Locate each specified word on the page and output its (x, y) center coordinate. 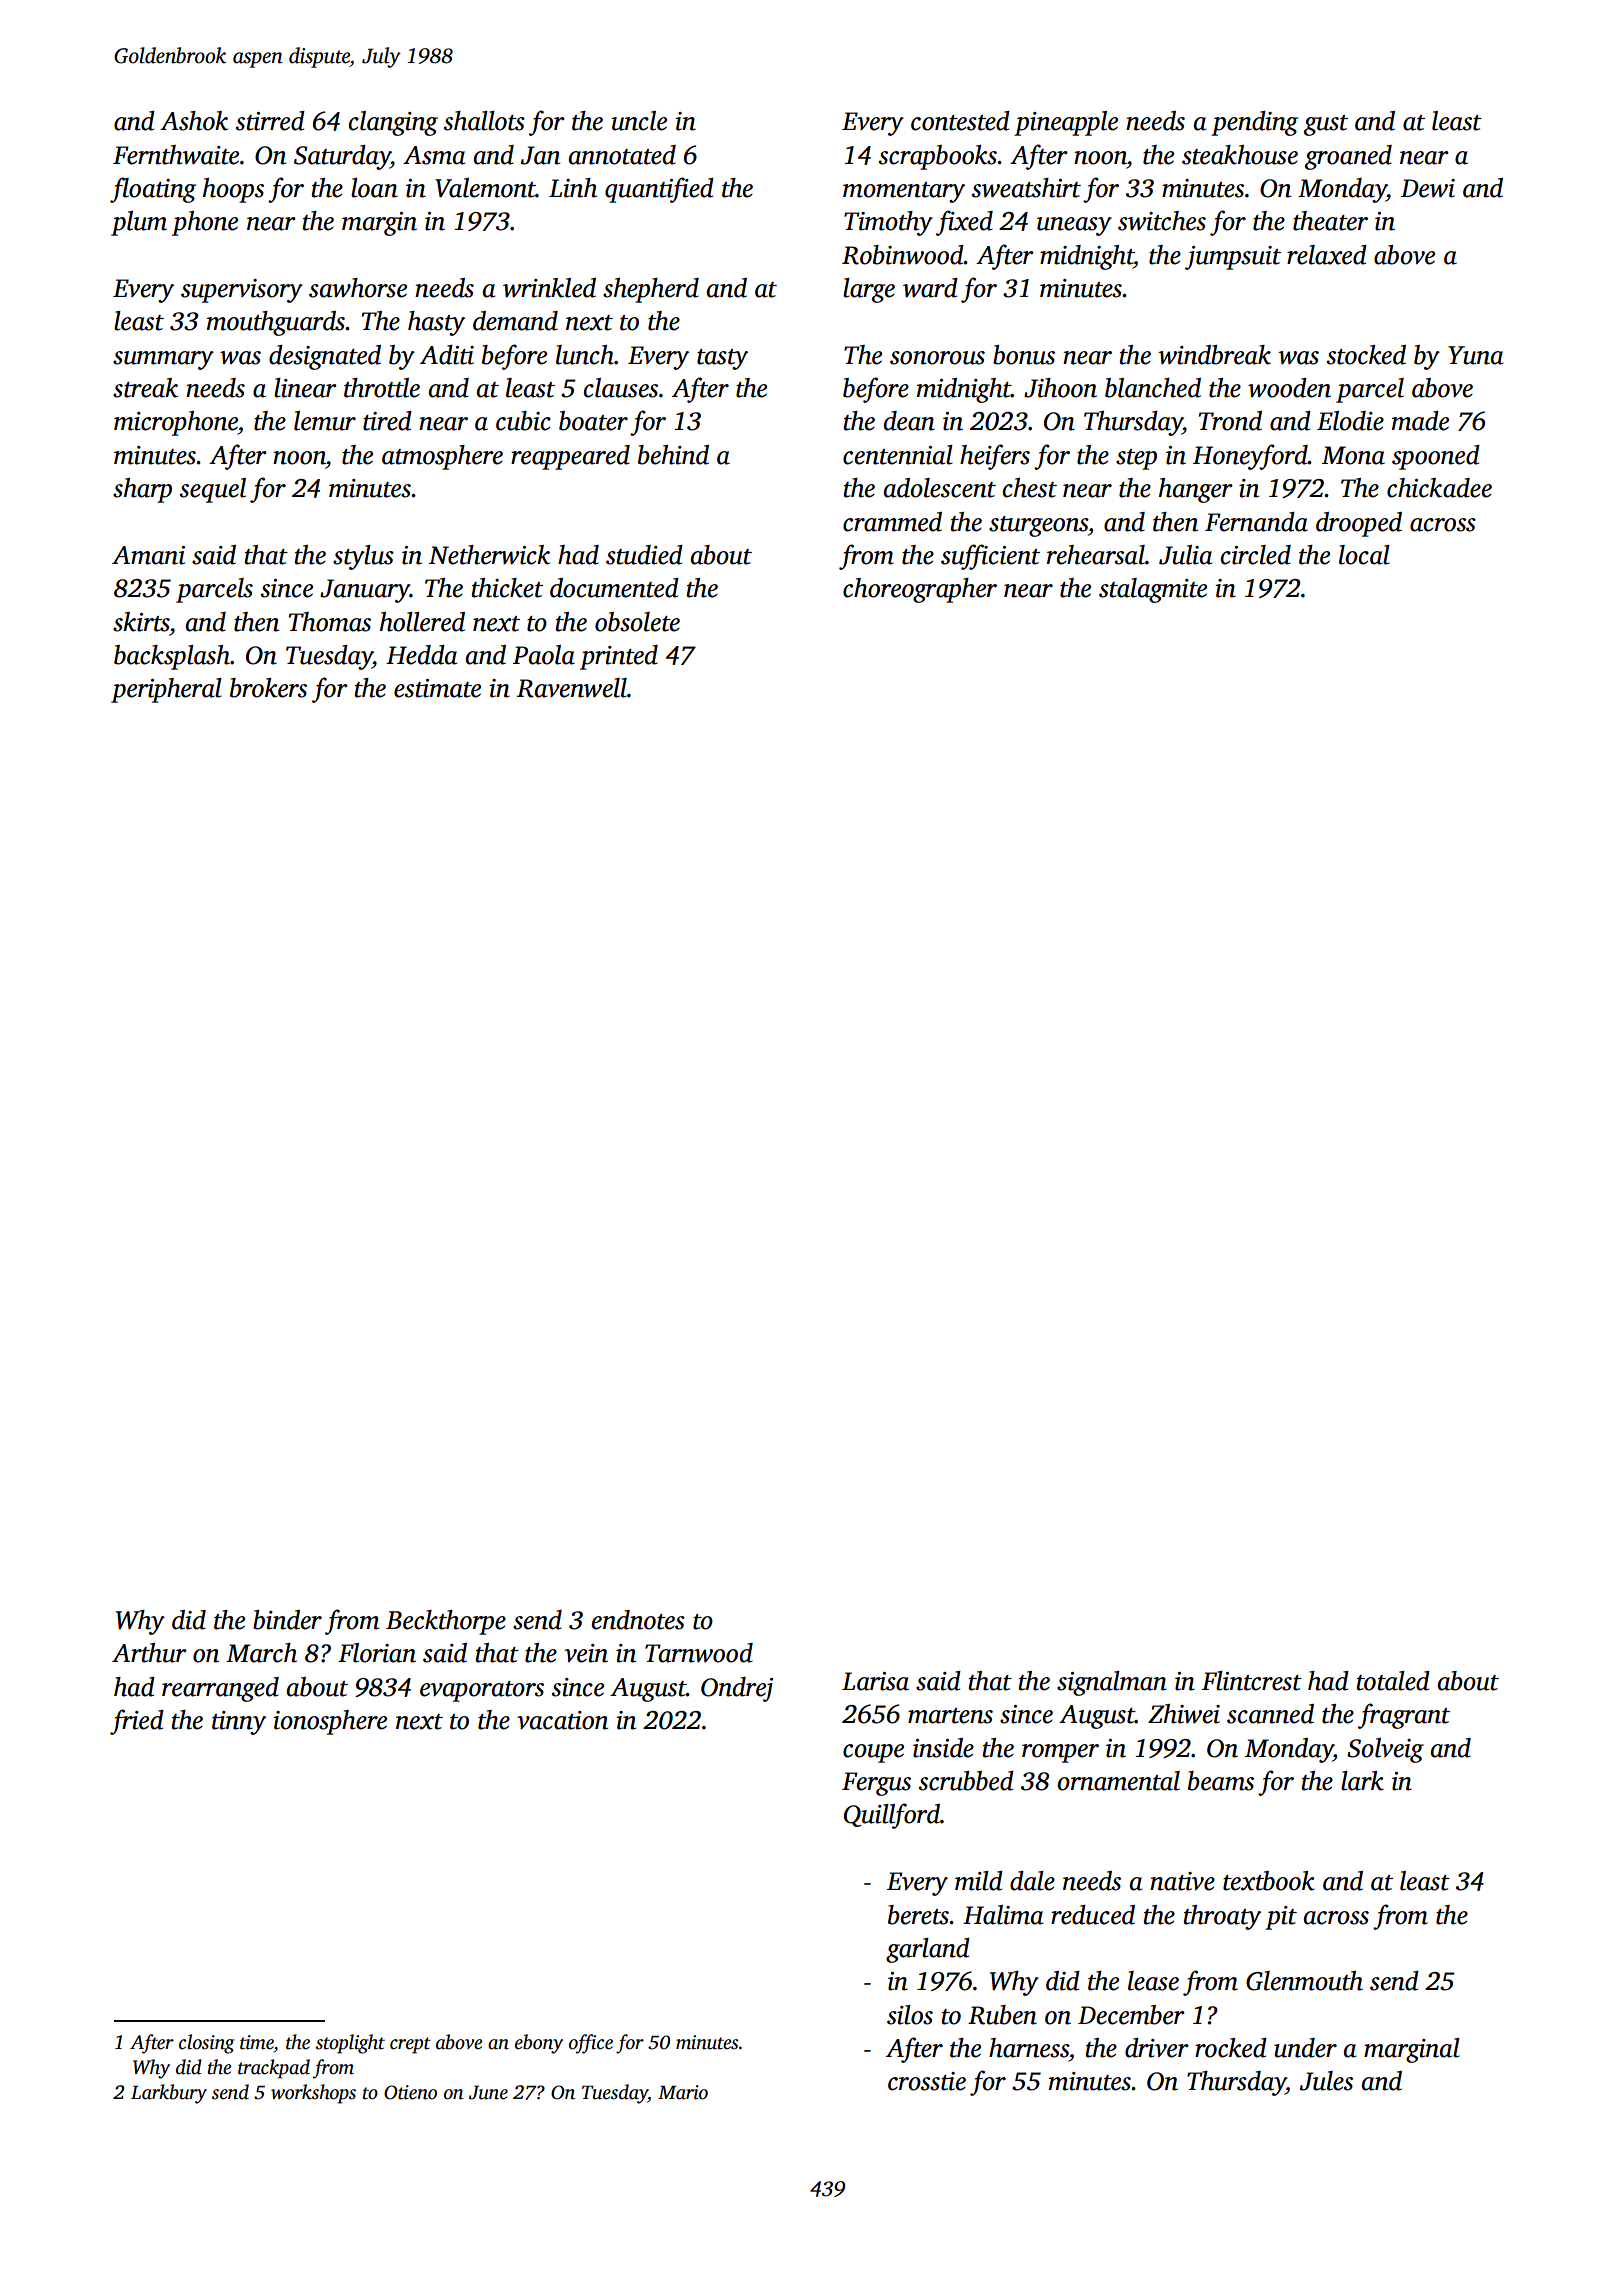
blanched (1153, 388)
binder (287, 1620)
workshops (313, 2094)
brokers (268, 688)
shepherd (651, 290)
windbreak (1214, 355)
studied (644, 555)
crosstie (927, 2081)
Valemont (485, 188)
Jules (1326, 2081)
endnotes (638, 1620)
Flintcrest (1252, 1681)
